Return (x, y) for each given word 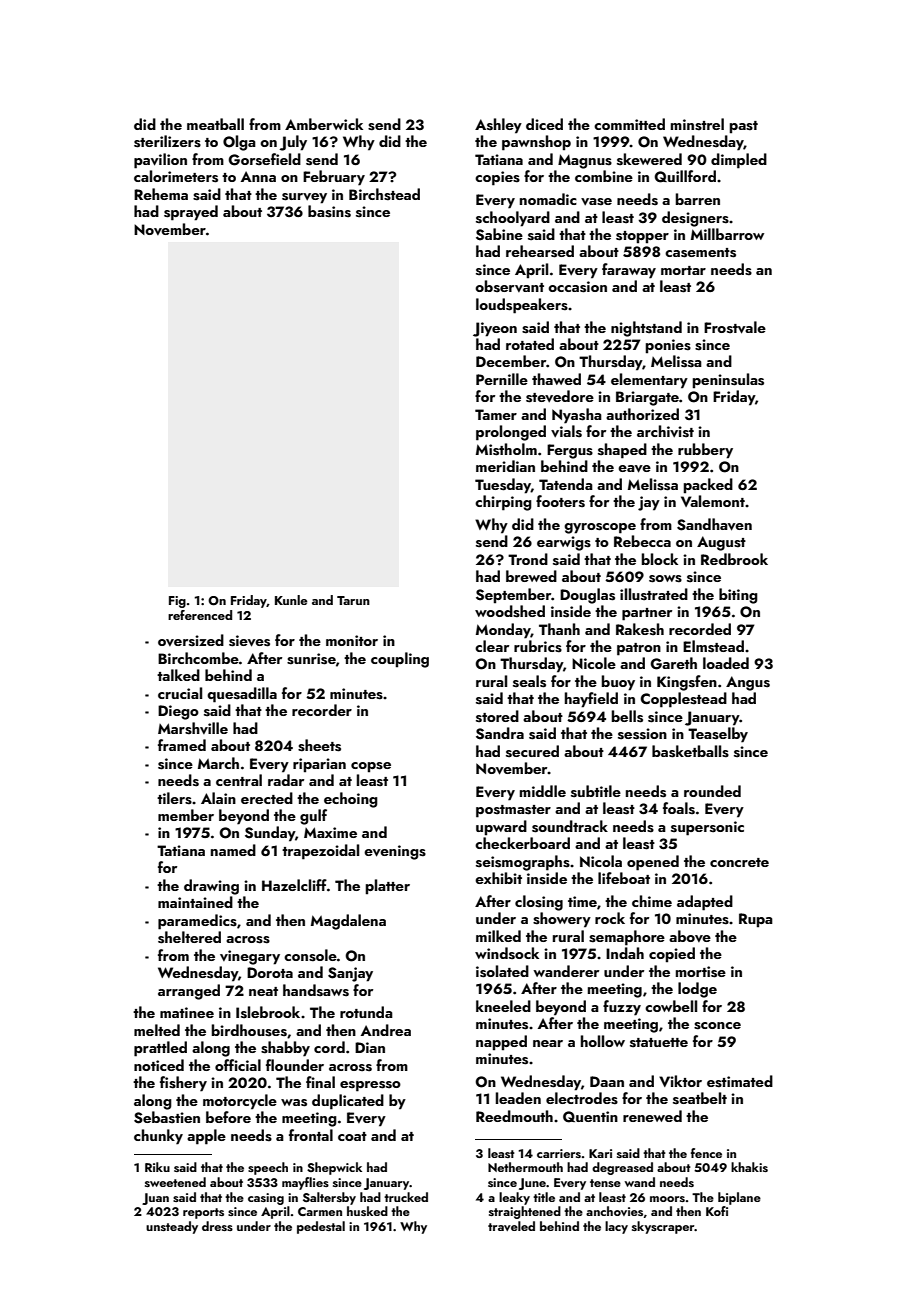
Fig (177, 602)
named (233, 850)
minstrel (697, 124)
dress (217, 1226)
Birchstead (384, 194)
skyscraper (663, 1227)
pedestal (321, 1227)
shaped (622, 451)
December (511, 361)
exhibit (498, 878)
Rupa (756, 920)
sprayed (191, 213)
